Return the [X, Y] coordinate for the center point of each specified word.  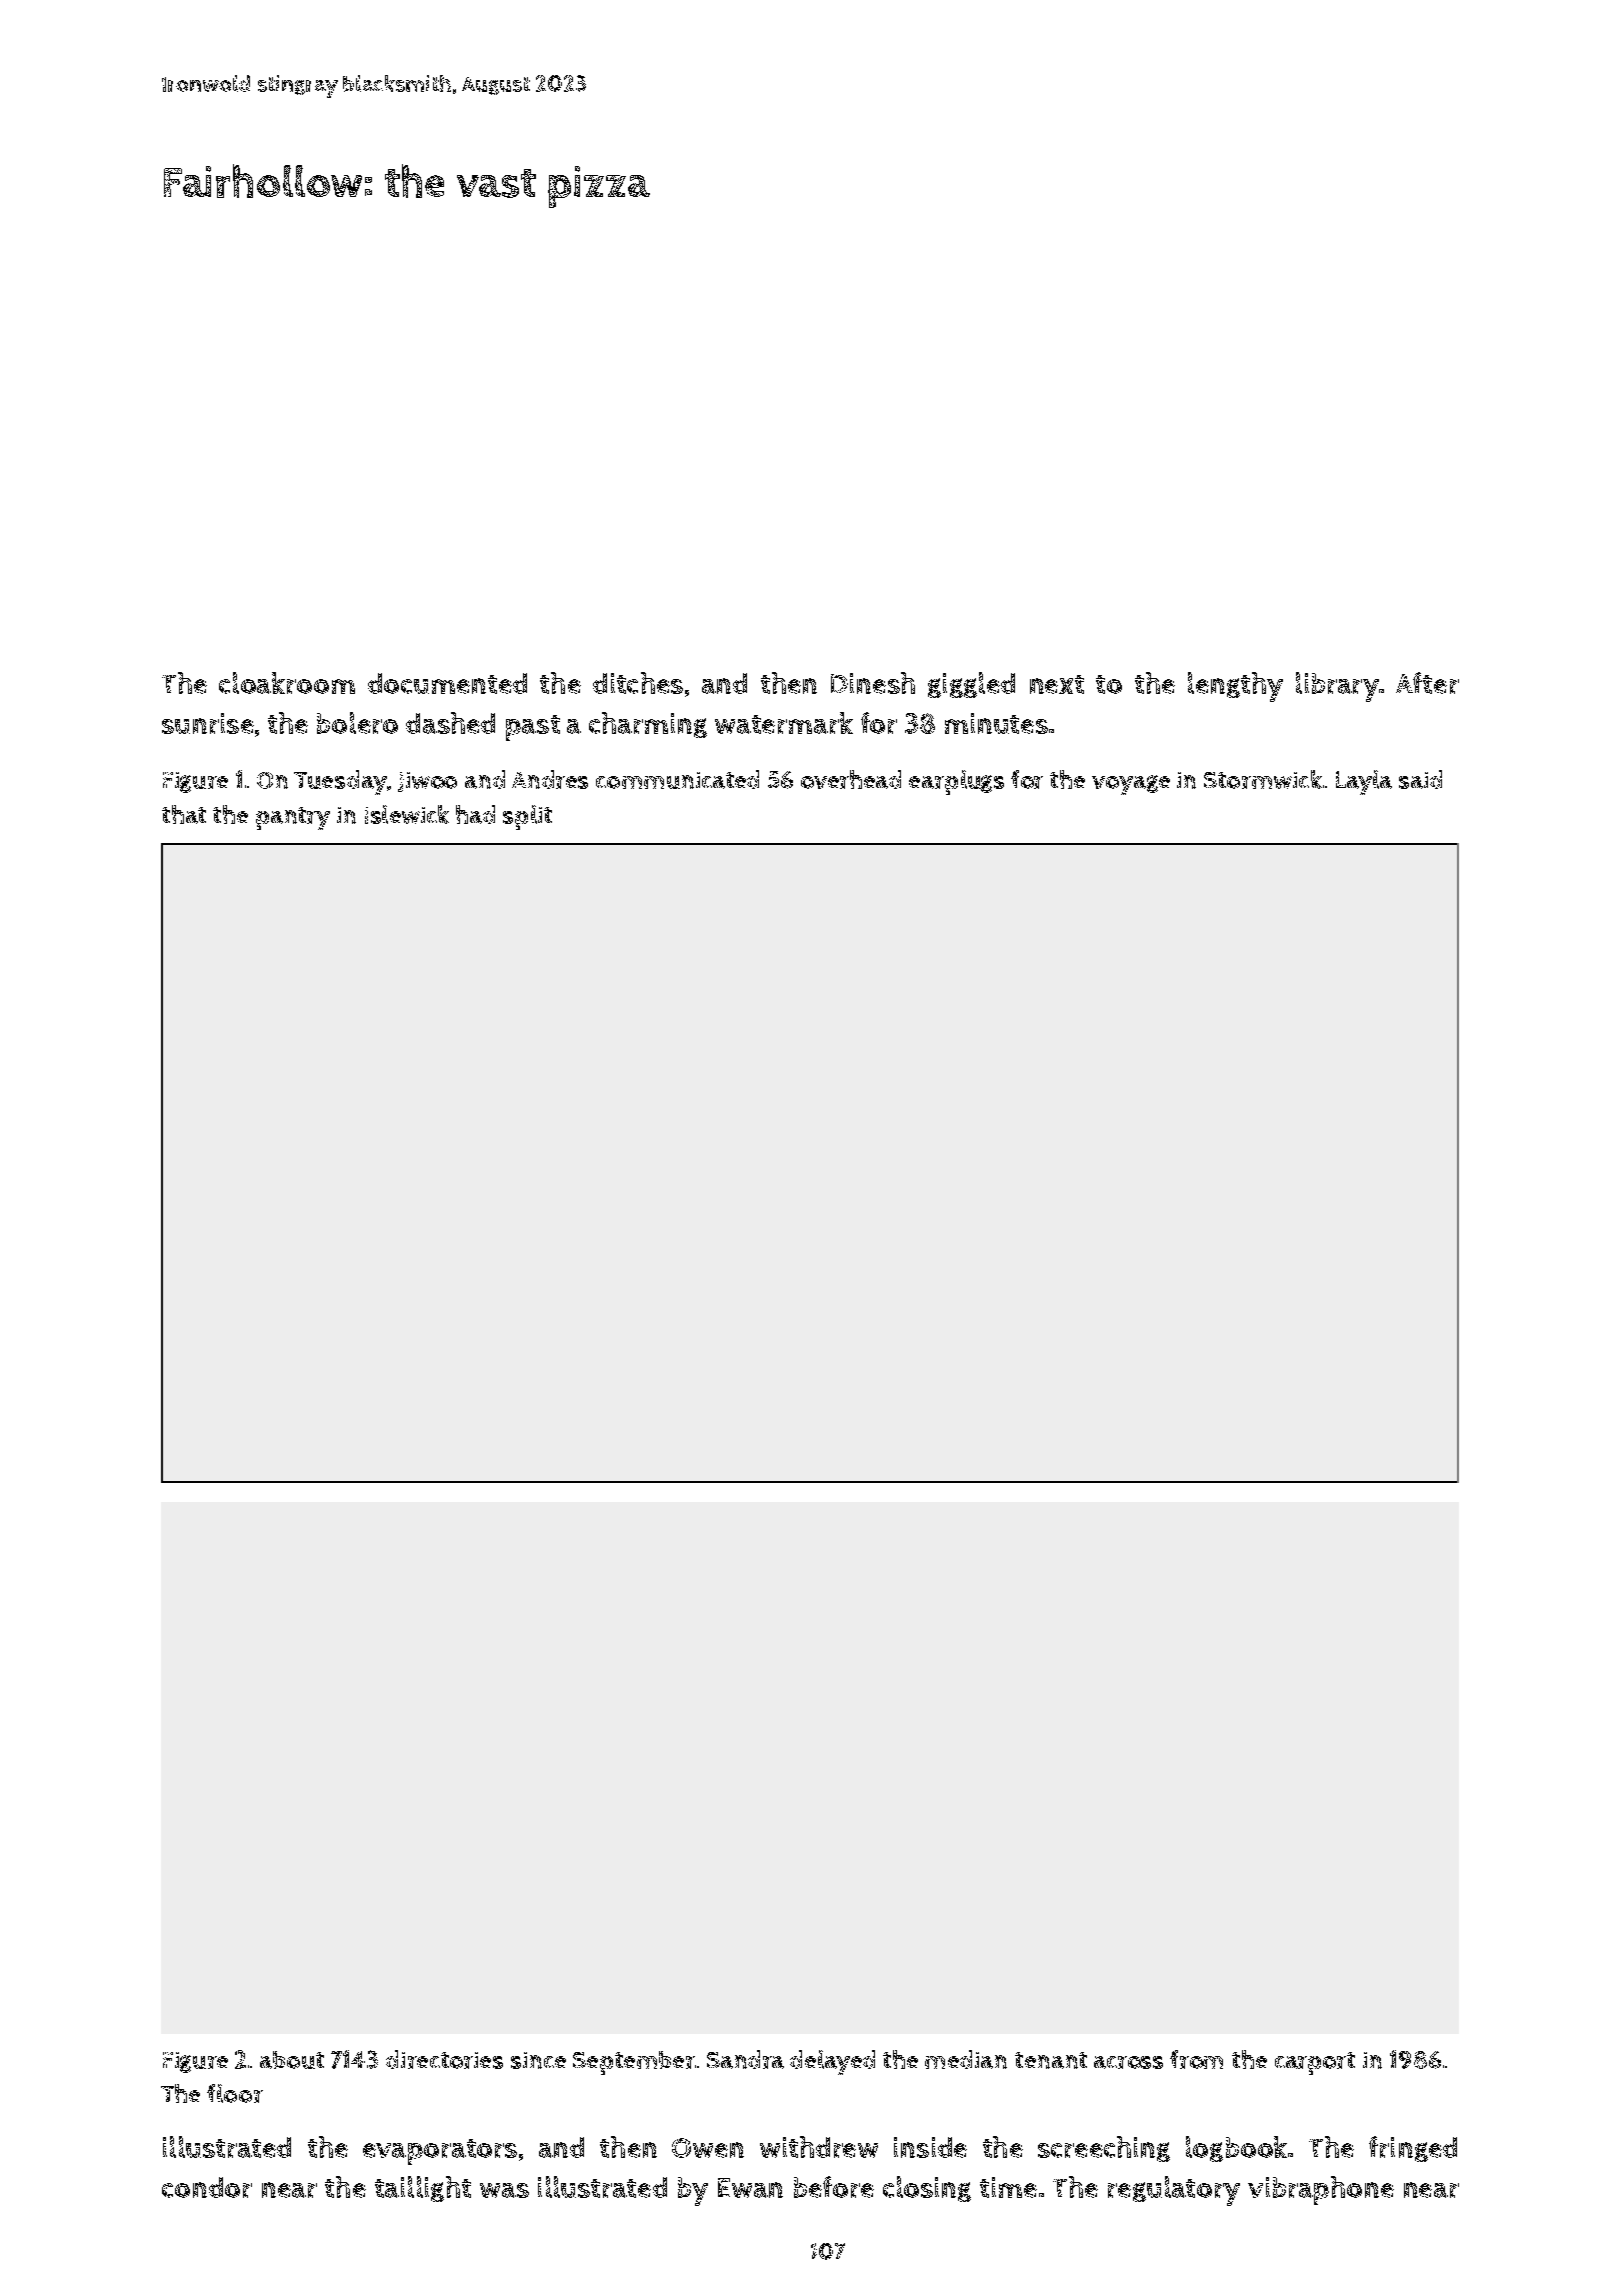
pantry [293, 818]
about [292, 2060]
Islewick [407, 814]
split [527, 817]
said [1420, 779]
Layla [1364, 782]
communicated [677, 779]
